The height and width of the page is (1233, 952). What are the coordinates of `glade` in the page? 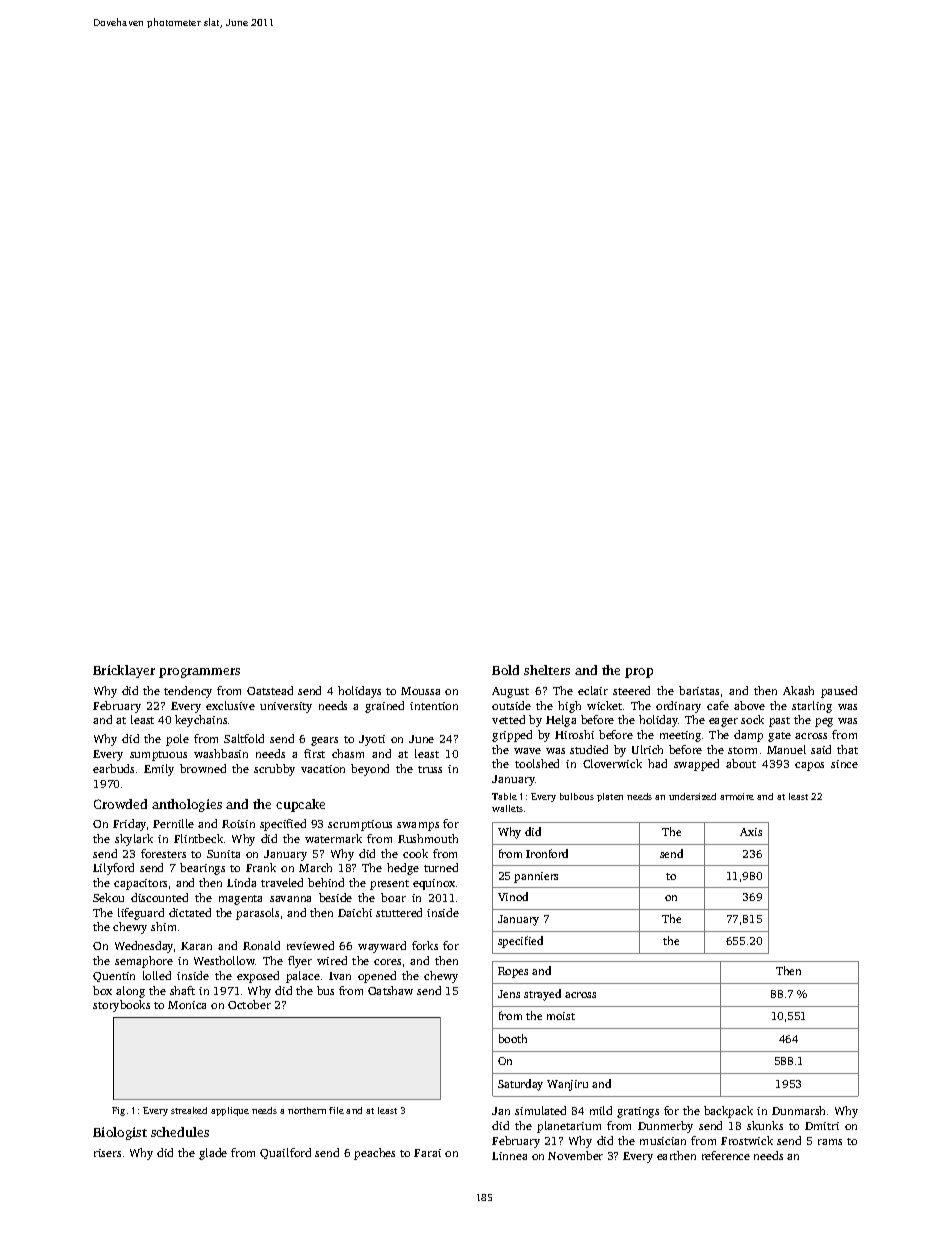 It's located at (213, 1154).
